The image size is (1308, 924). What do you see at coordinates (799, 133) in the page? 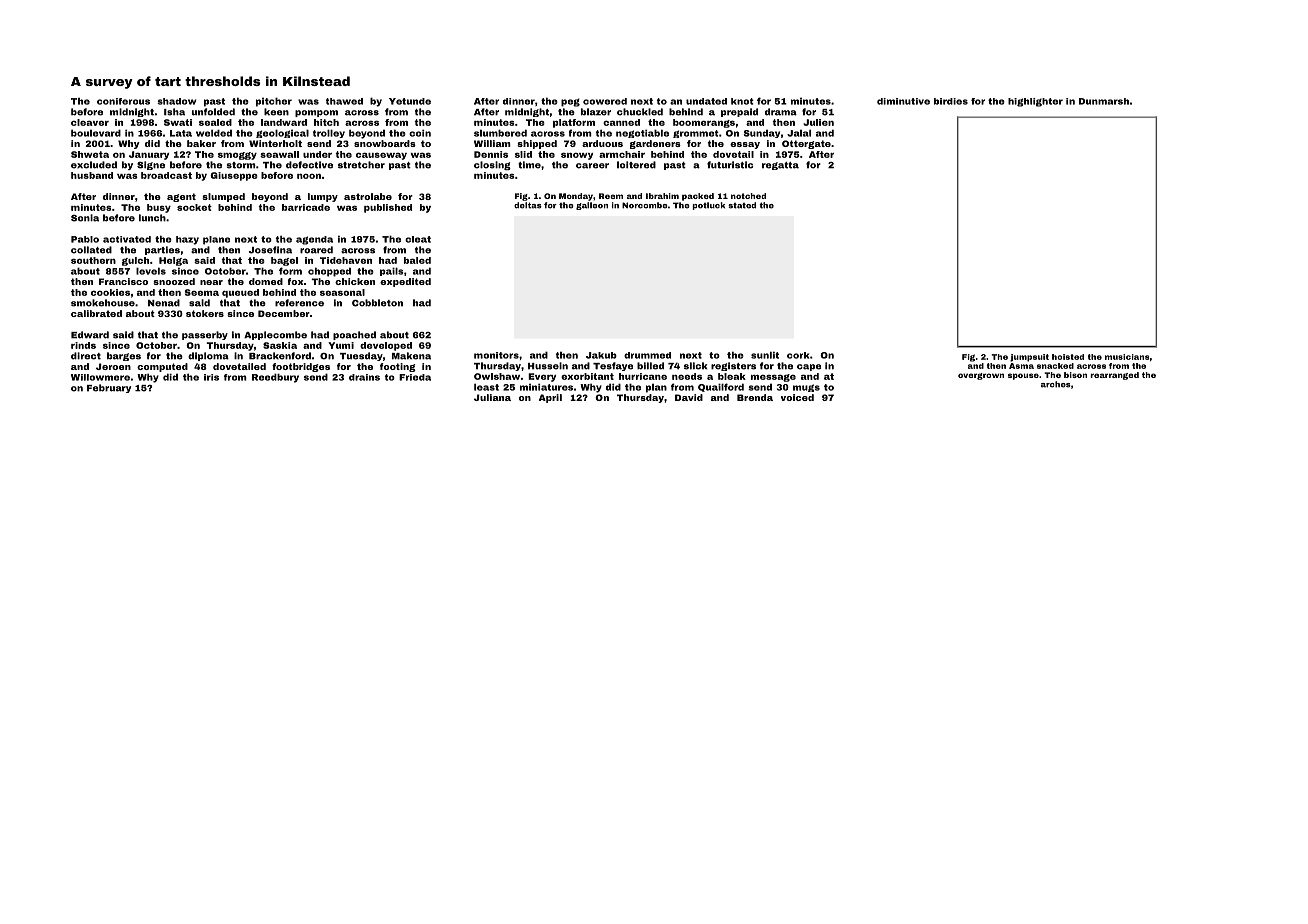
I see `Jalal` at bounding box center [799, 133].
